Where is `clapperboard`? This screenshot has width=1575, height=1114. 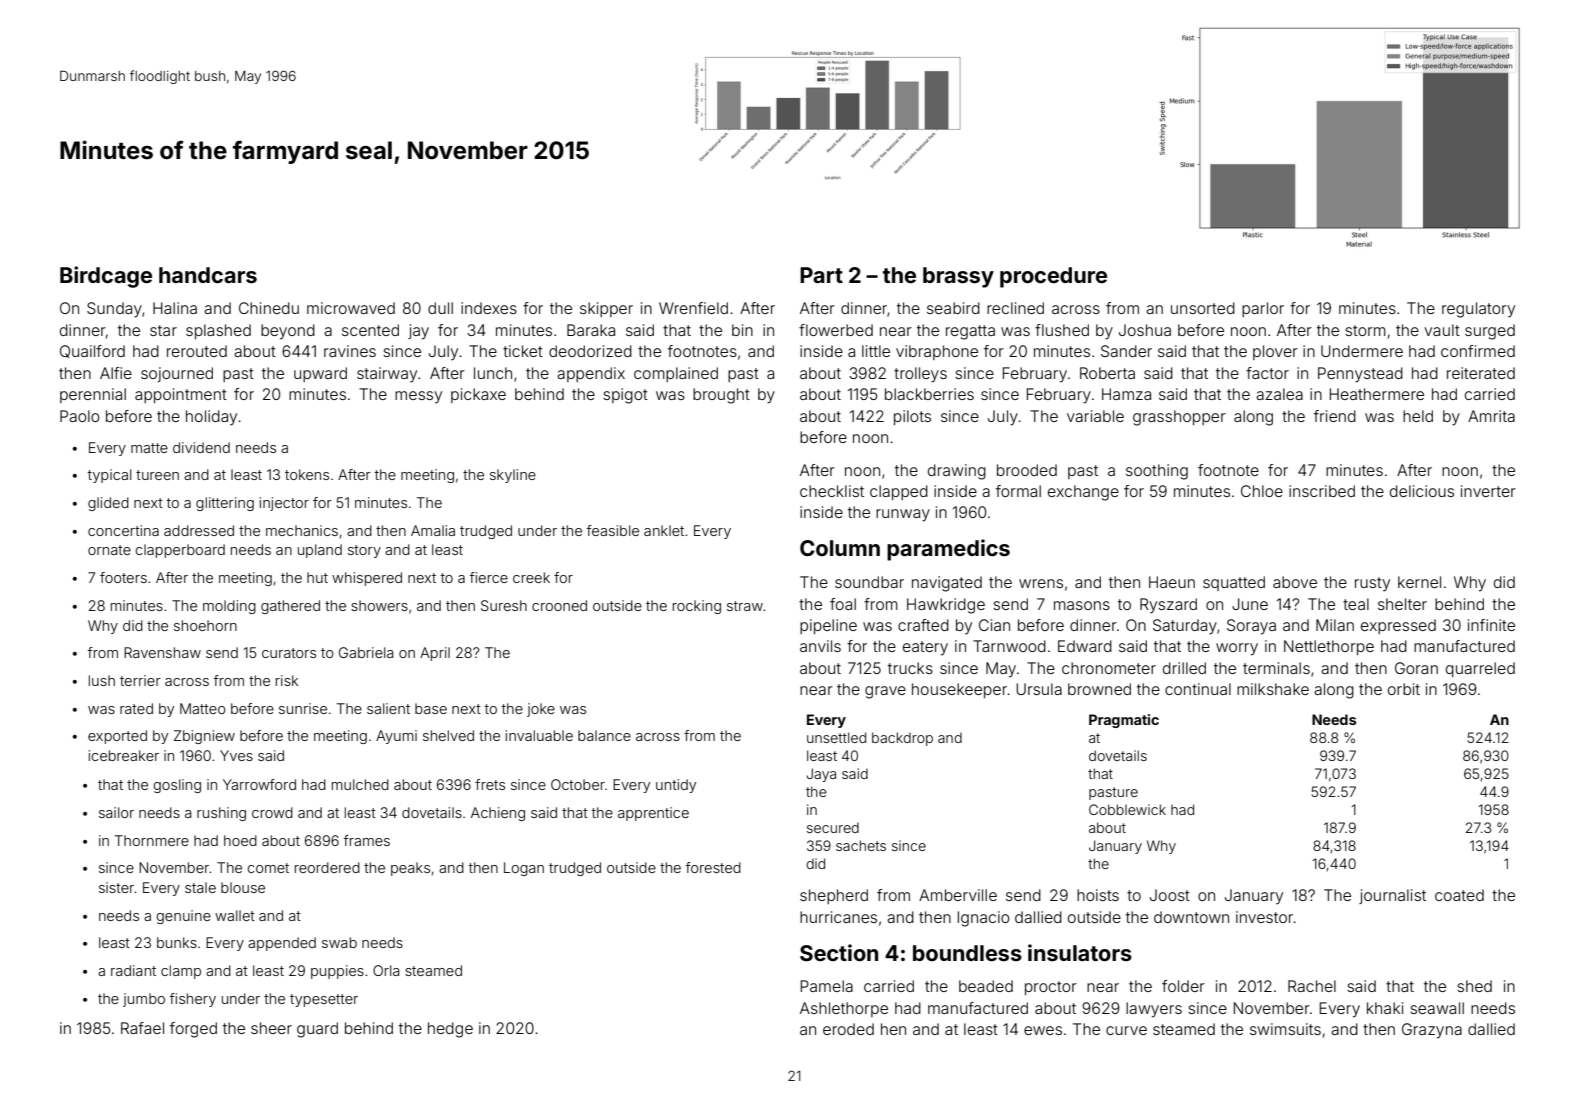
clapperboard is located at coordinates (180, 551).
